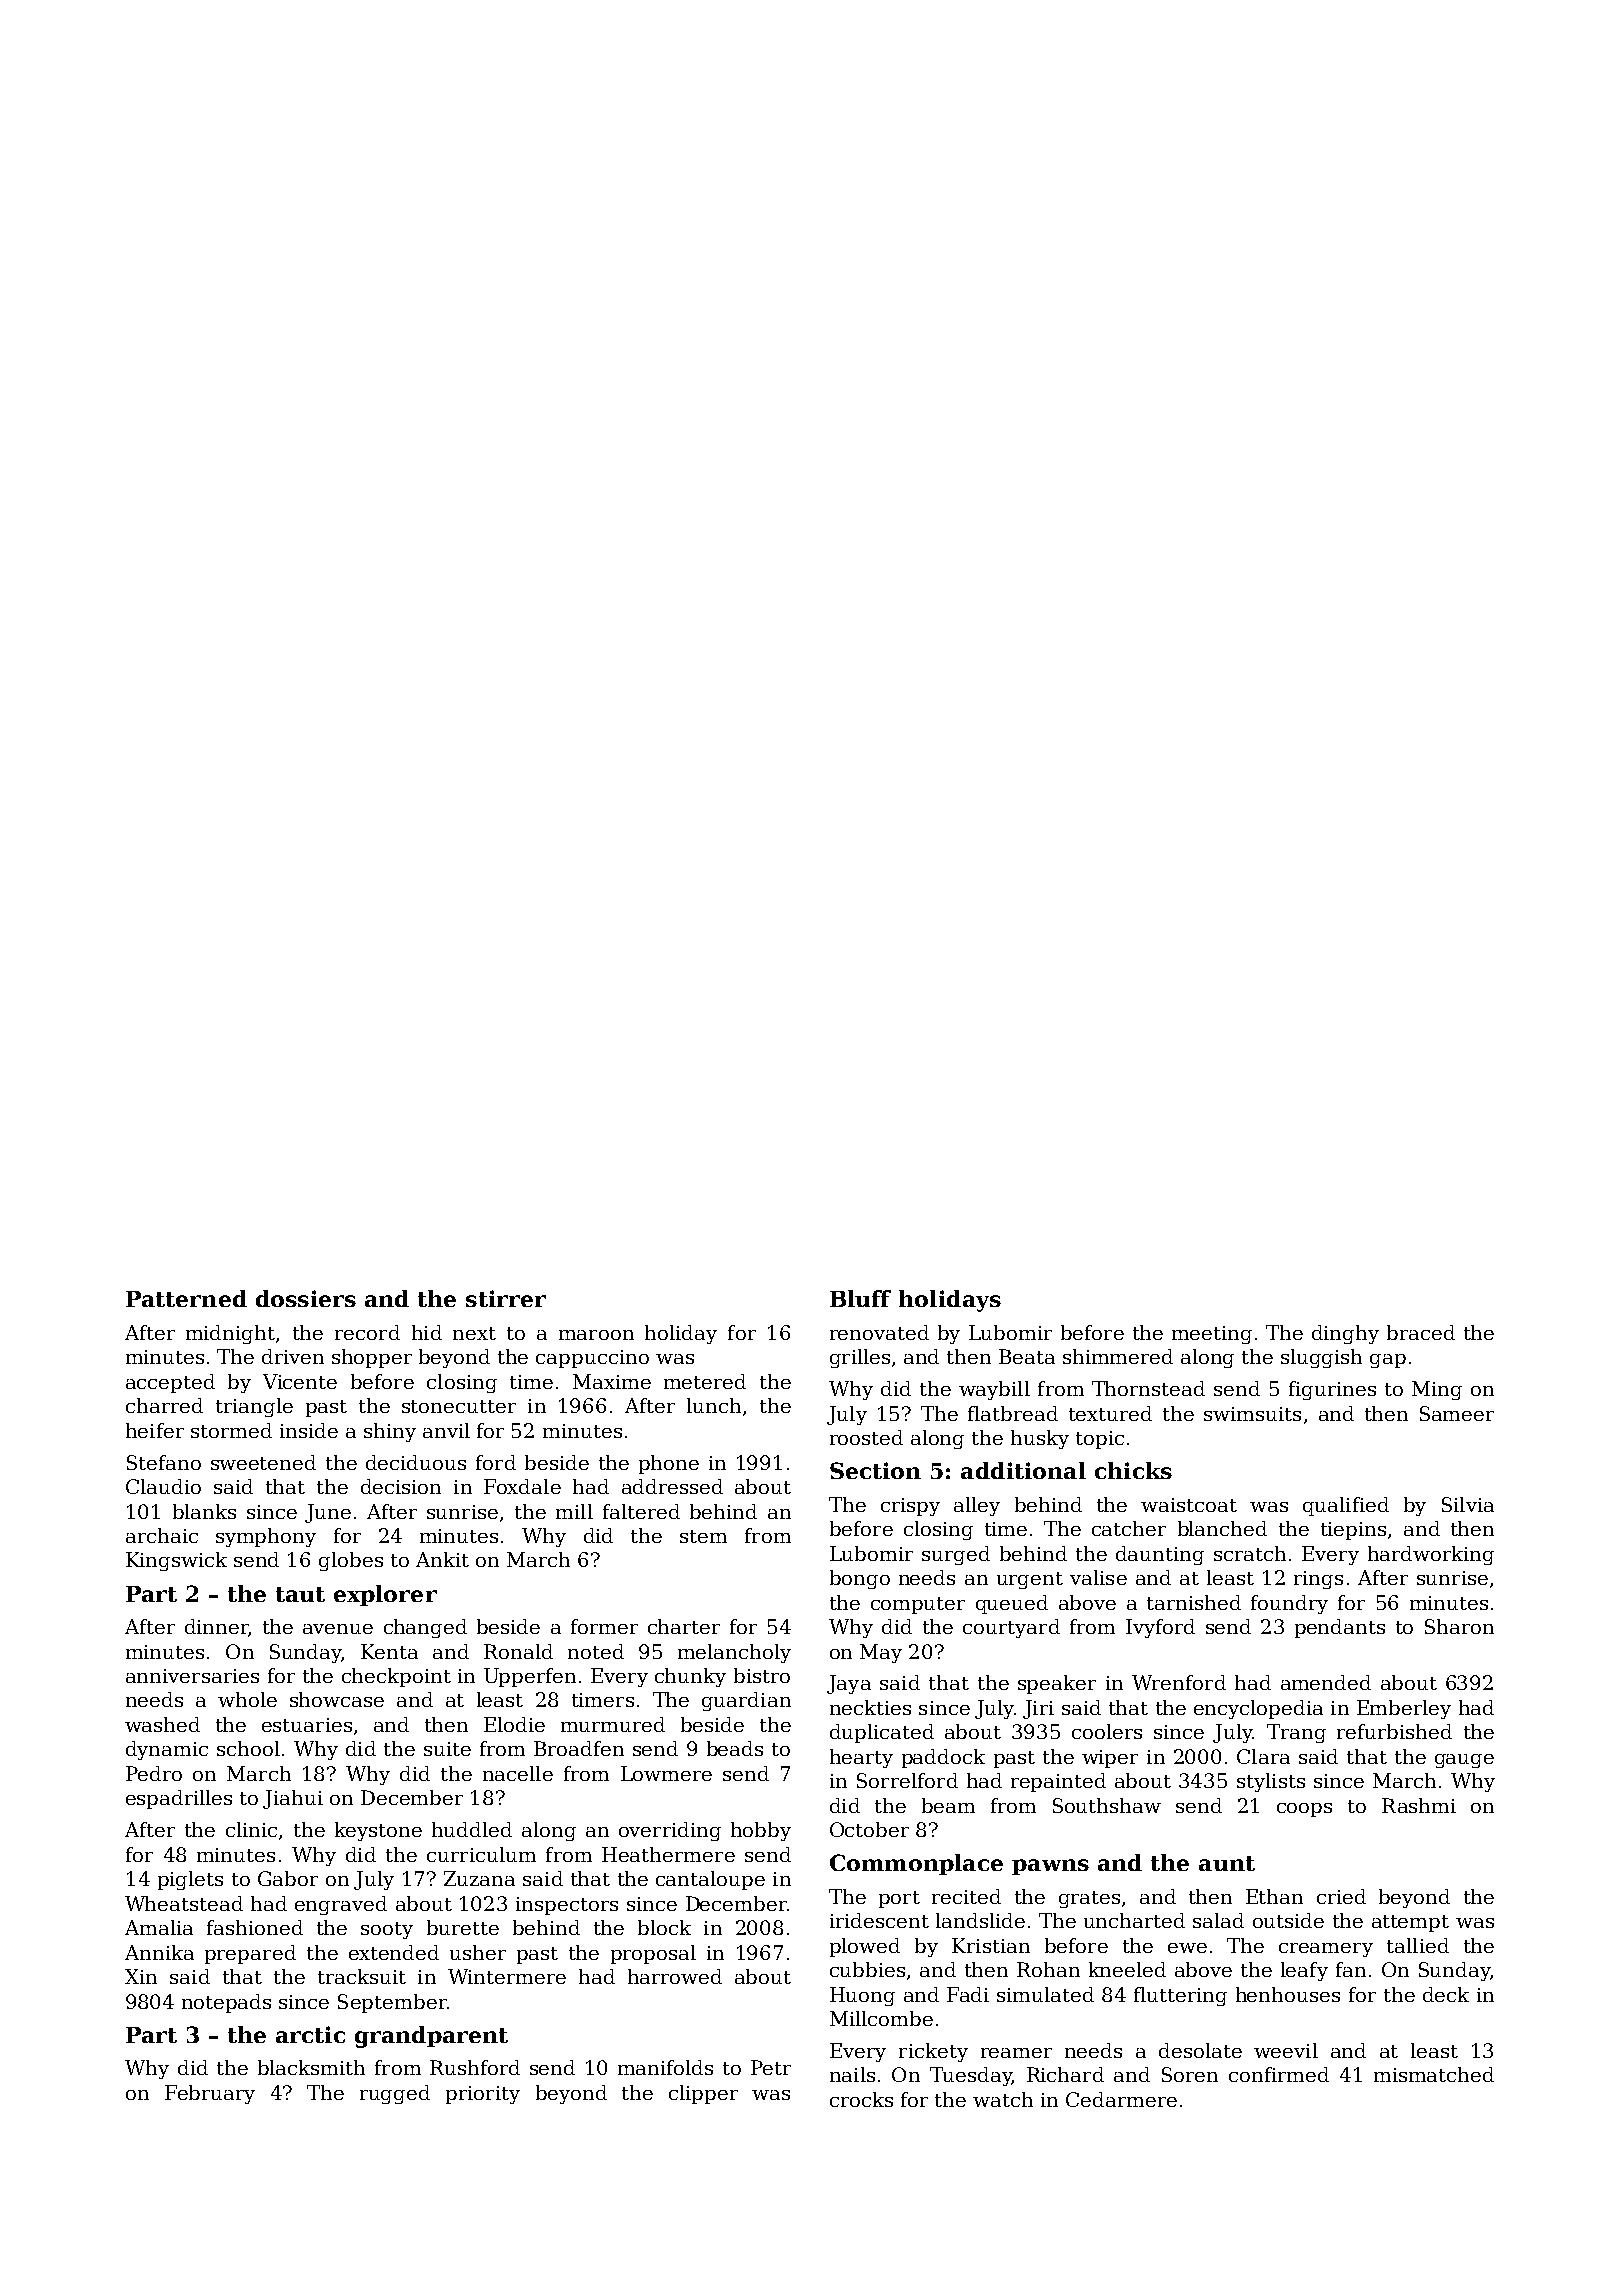 This screenshot has width=1620, height=2292. Describe the element at coordinates (1326, 1682) in the screenshot. I see `amended` at that location.
